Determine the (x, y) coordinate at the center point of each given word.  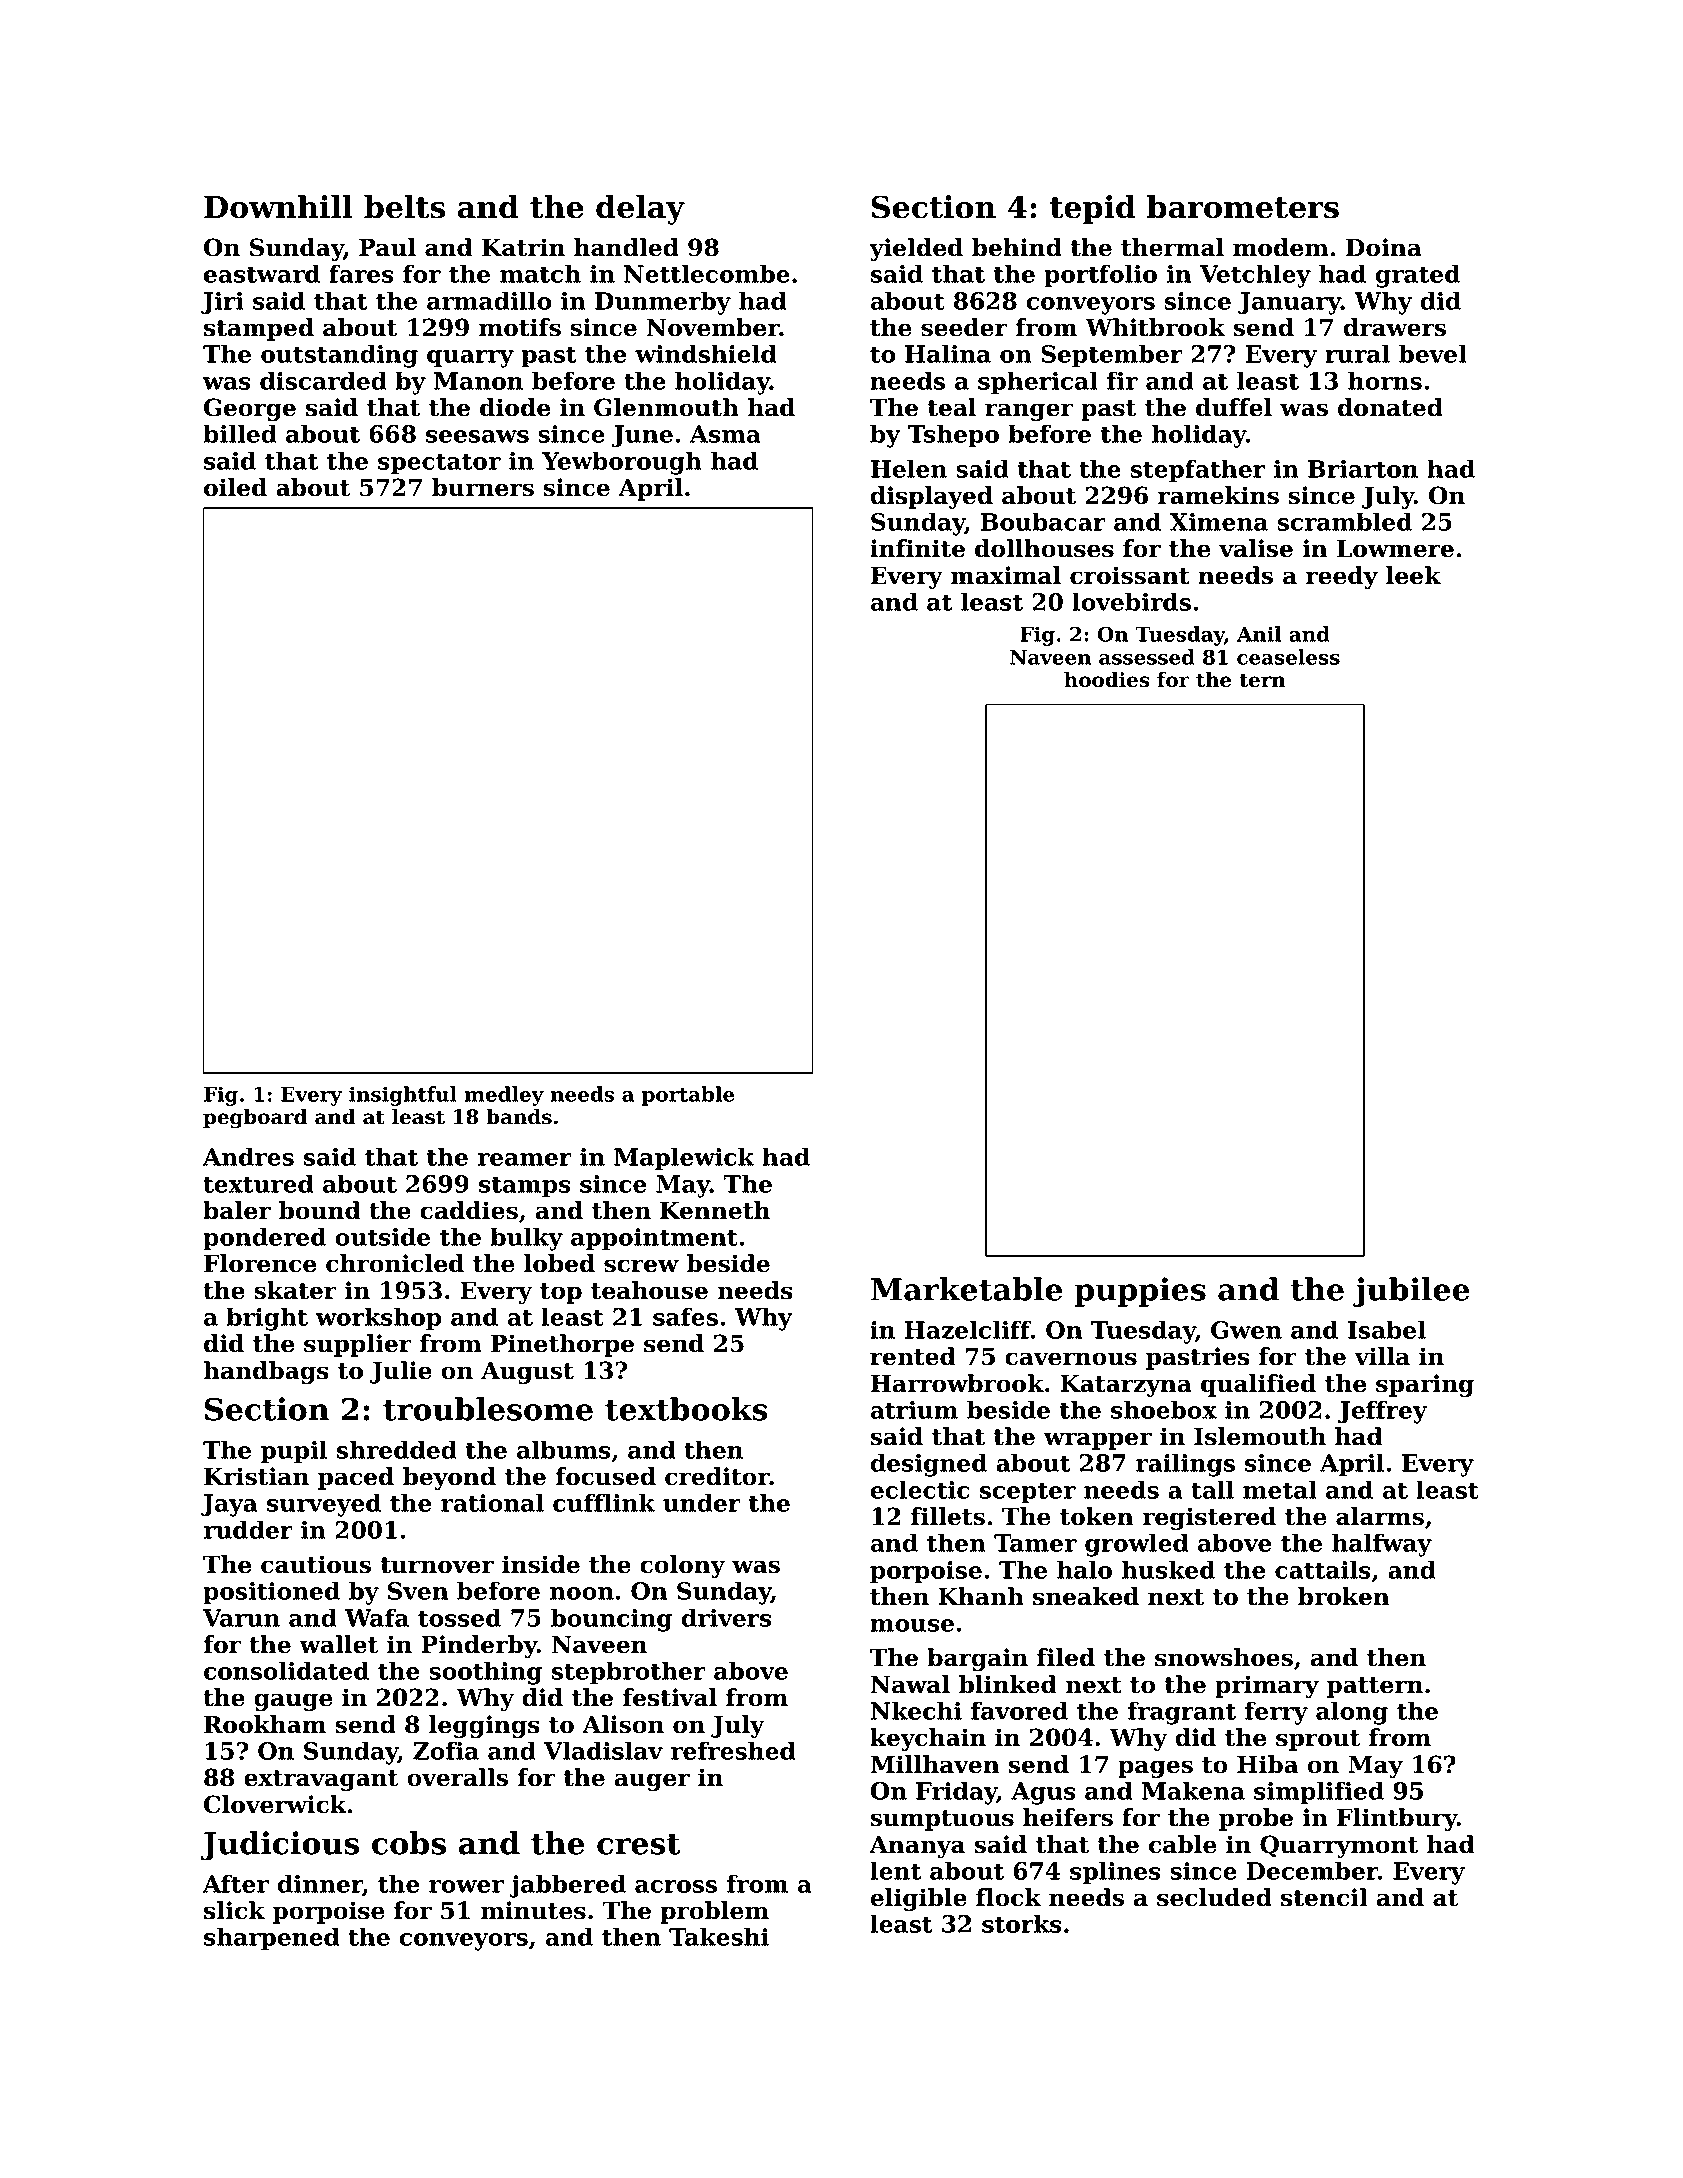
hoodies (1106, 679)
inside (541, 1564)
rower (466, 1886)
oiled (235, 487)
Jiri (222, 303)
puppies (1140, 1292)
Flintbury (1397, 1819)
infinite (917, 548)
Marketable (966, 1289)
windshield (706, 353)
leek (1413, 575)
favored (1019, 1710)
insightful (403, 1096)
